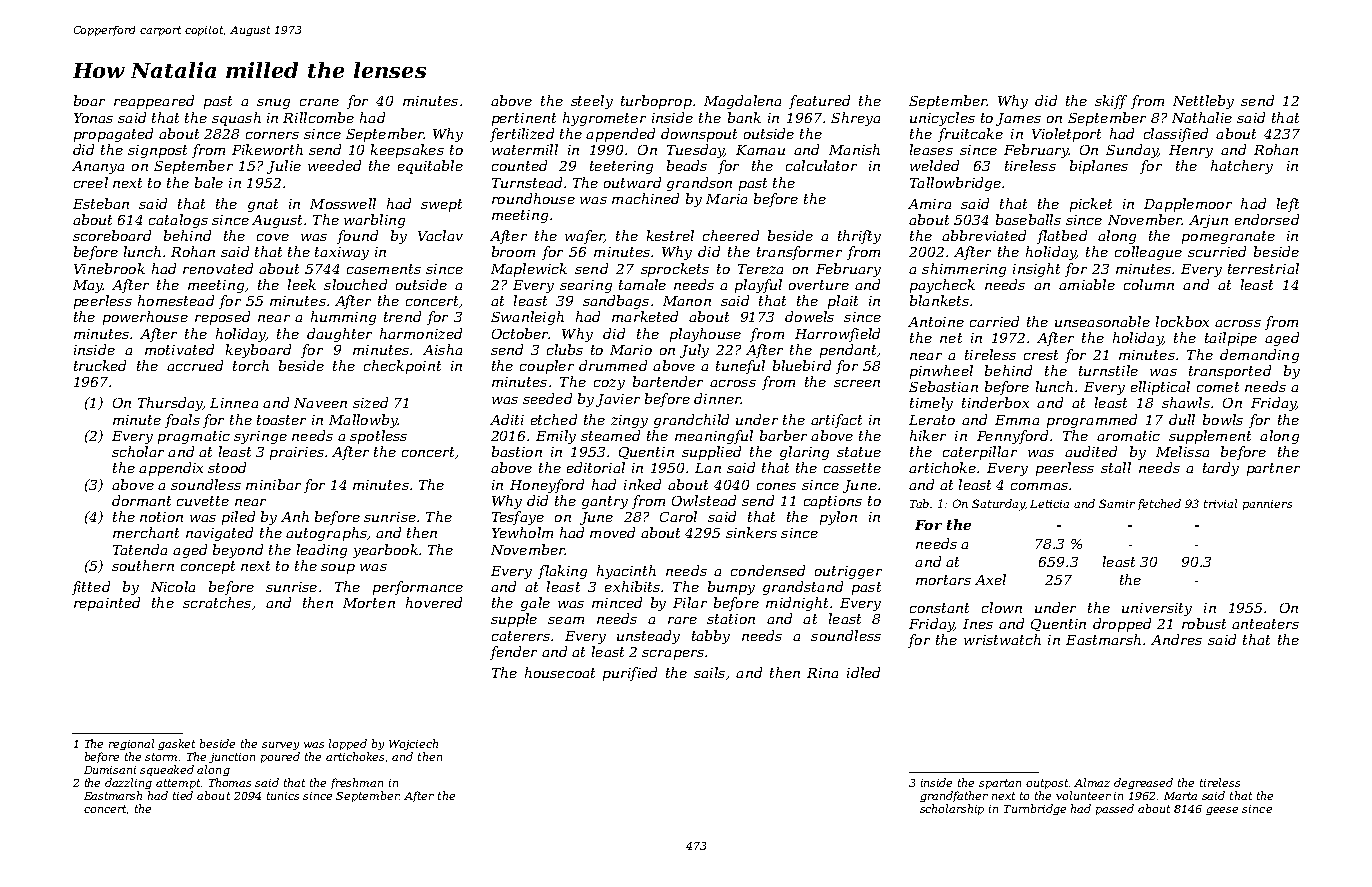 The image size is (1372, 887). What do you see at coordinates (1265, 624) in the screenshot?
I see `anteaters` at bounding box center [1265, 624].
